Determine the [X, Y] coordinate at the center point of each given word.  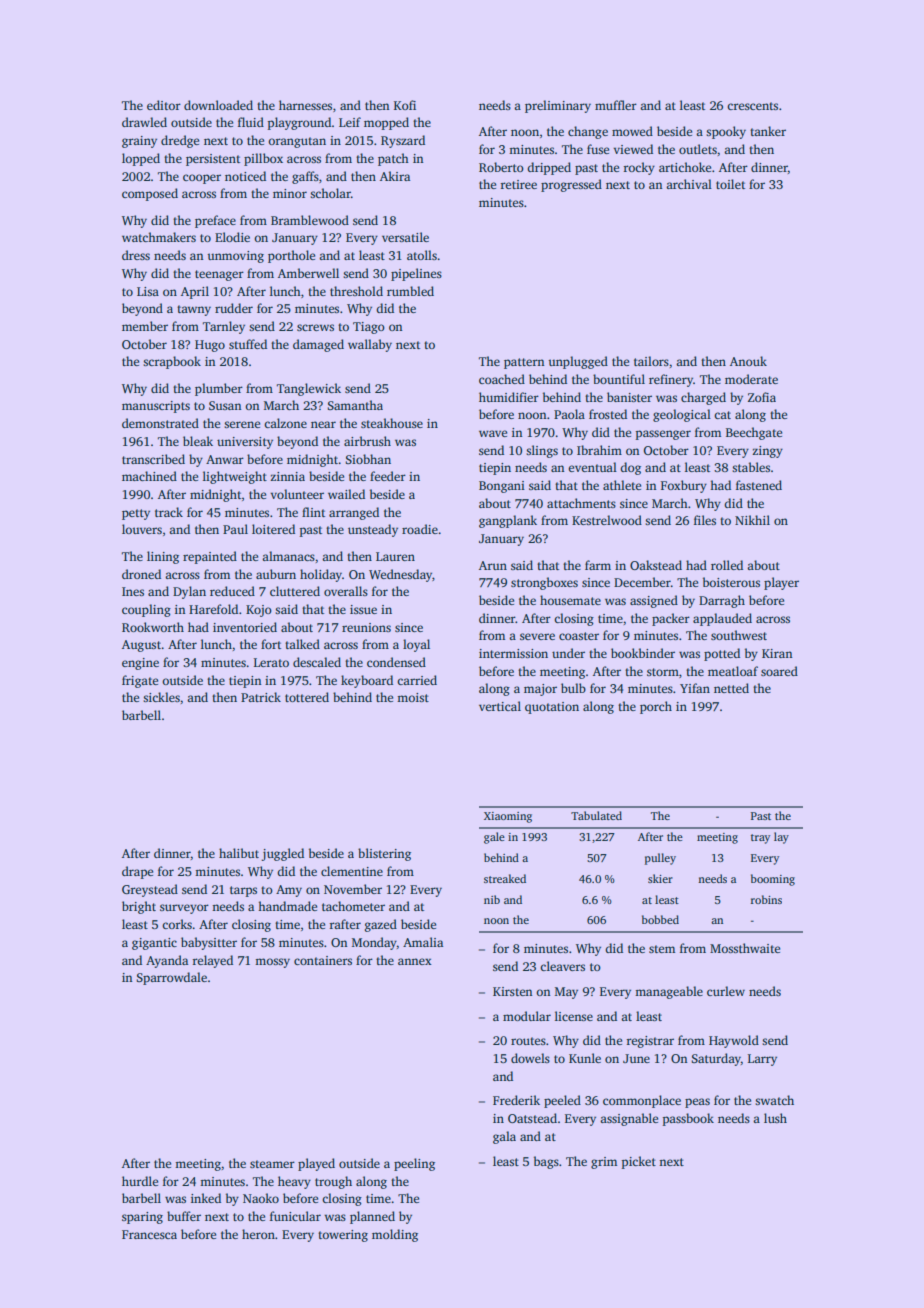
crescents [752, 106]
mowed [632, 131]
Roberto [501, 167]
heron [258, 1234]
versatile [405, 237]
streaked [505, 878]
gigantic [154, 944]
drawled [144, 122]
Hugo [210, 346]
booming [773, 880]
